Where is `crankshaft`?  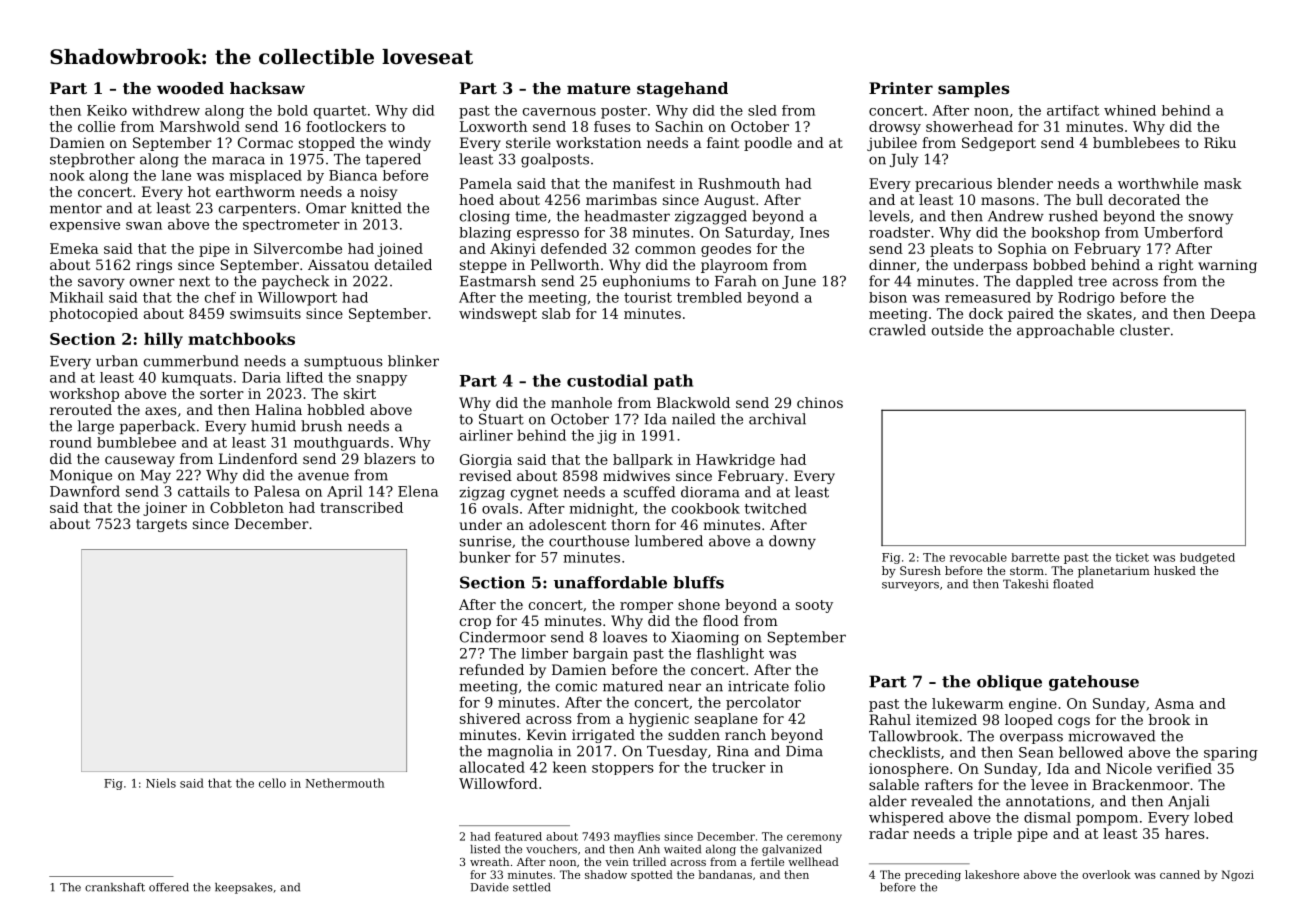
crankshaft is located at coordinates (115, 887).
